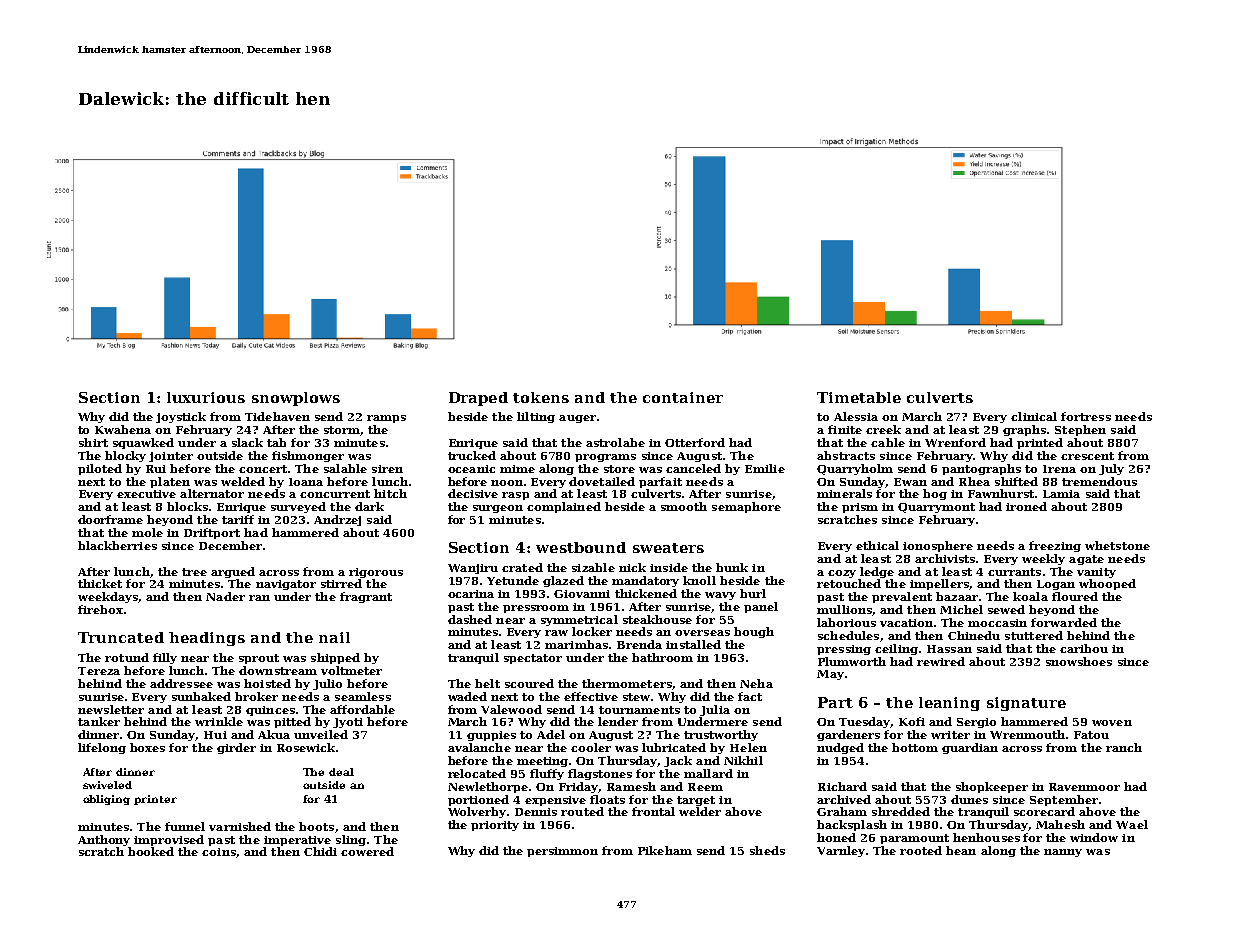  What do you see at coordinates (939, 584) in the page?
I see `impellers` at bounding box center [939, 584].
